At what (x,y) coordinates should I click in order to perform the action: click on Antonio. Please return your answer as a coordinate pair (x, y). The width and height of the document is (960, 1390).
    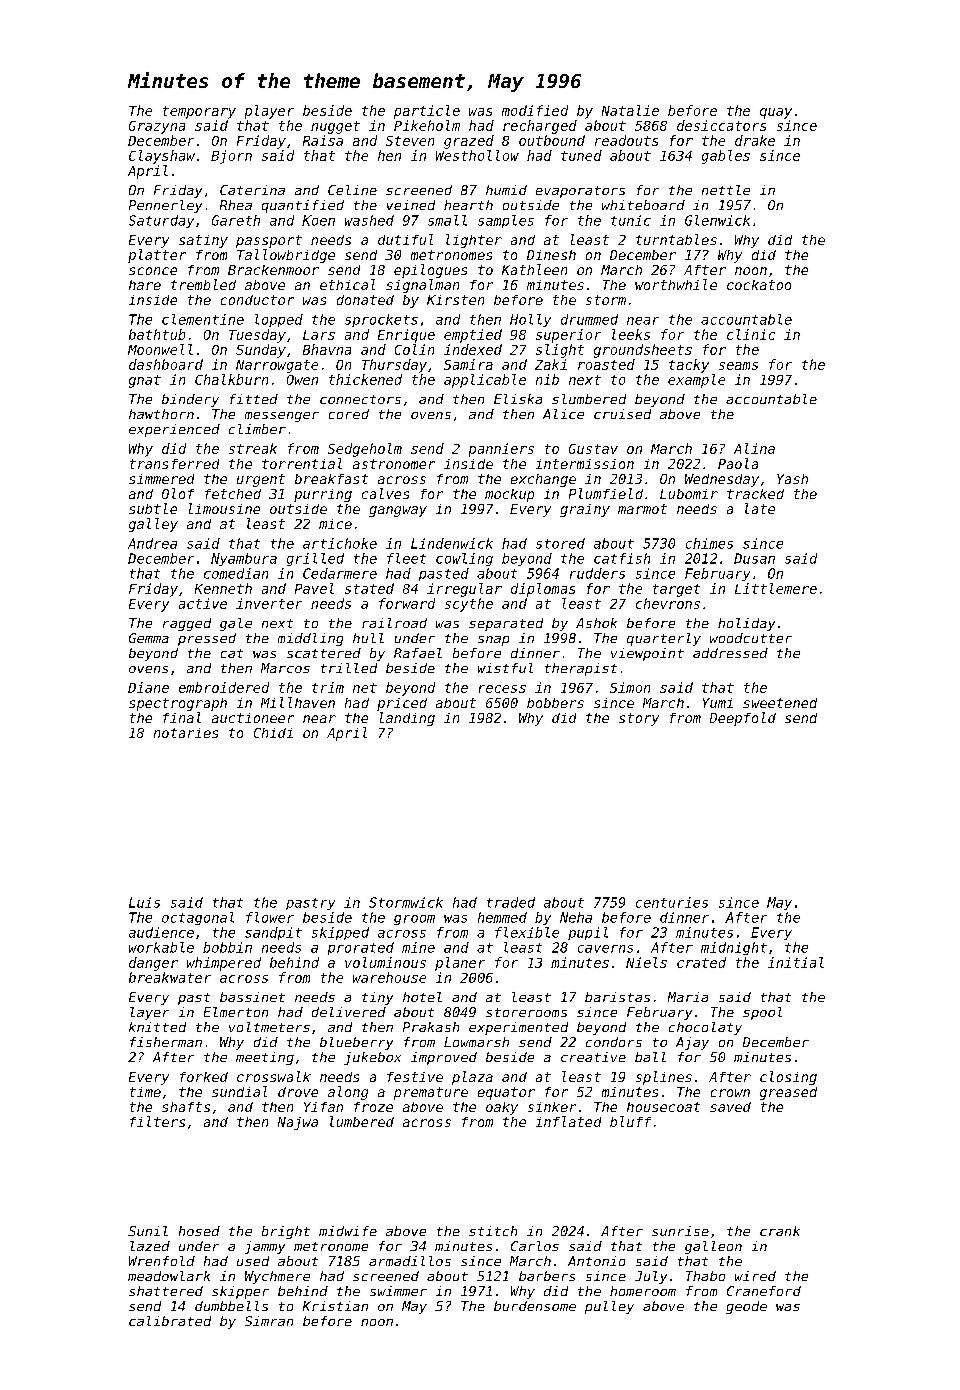
    Looking at the image, I should click on (596, 1261).
